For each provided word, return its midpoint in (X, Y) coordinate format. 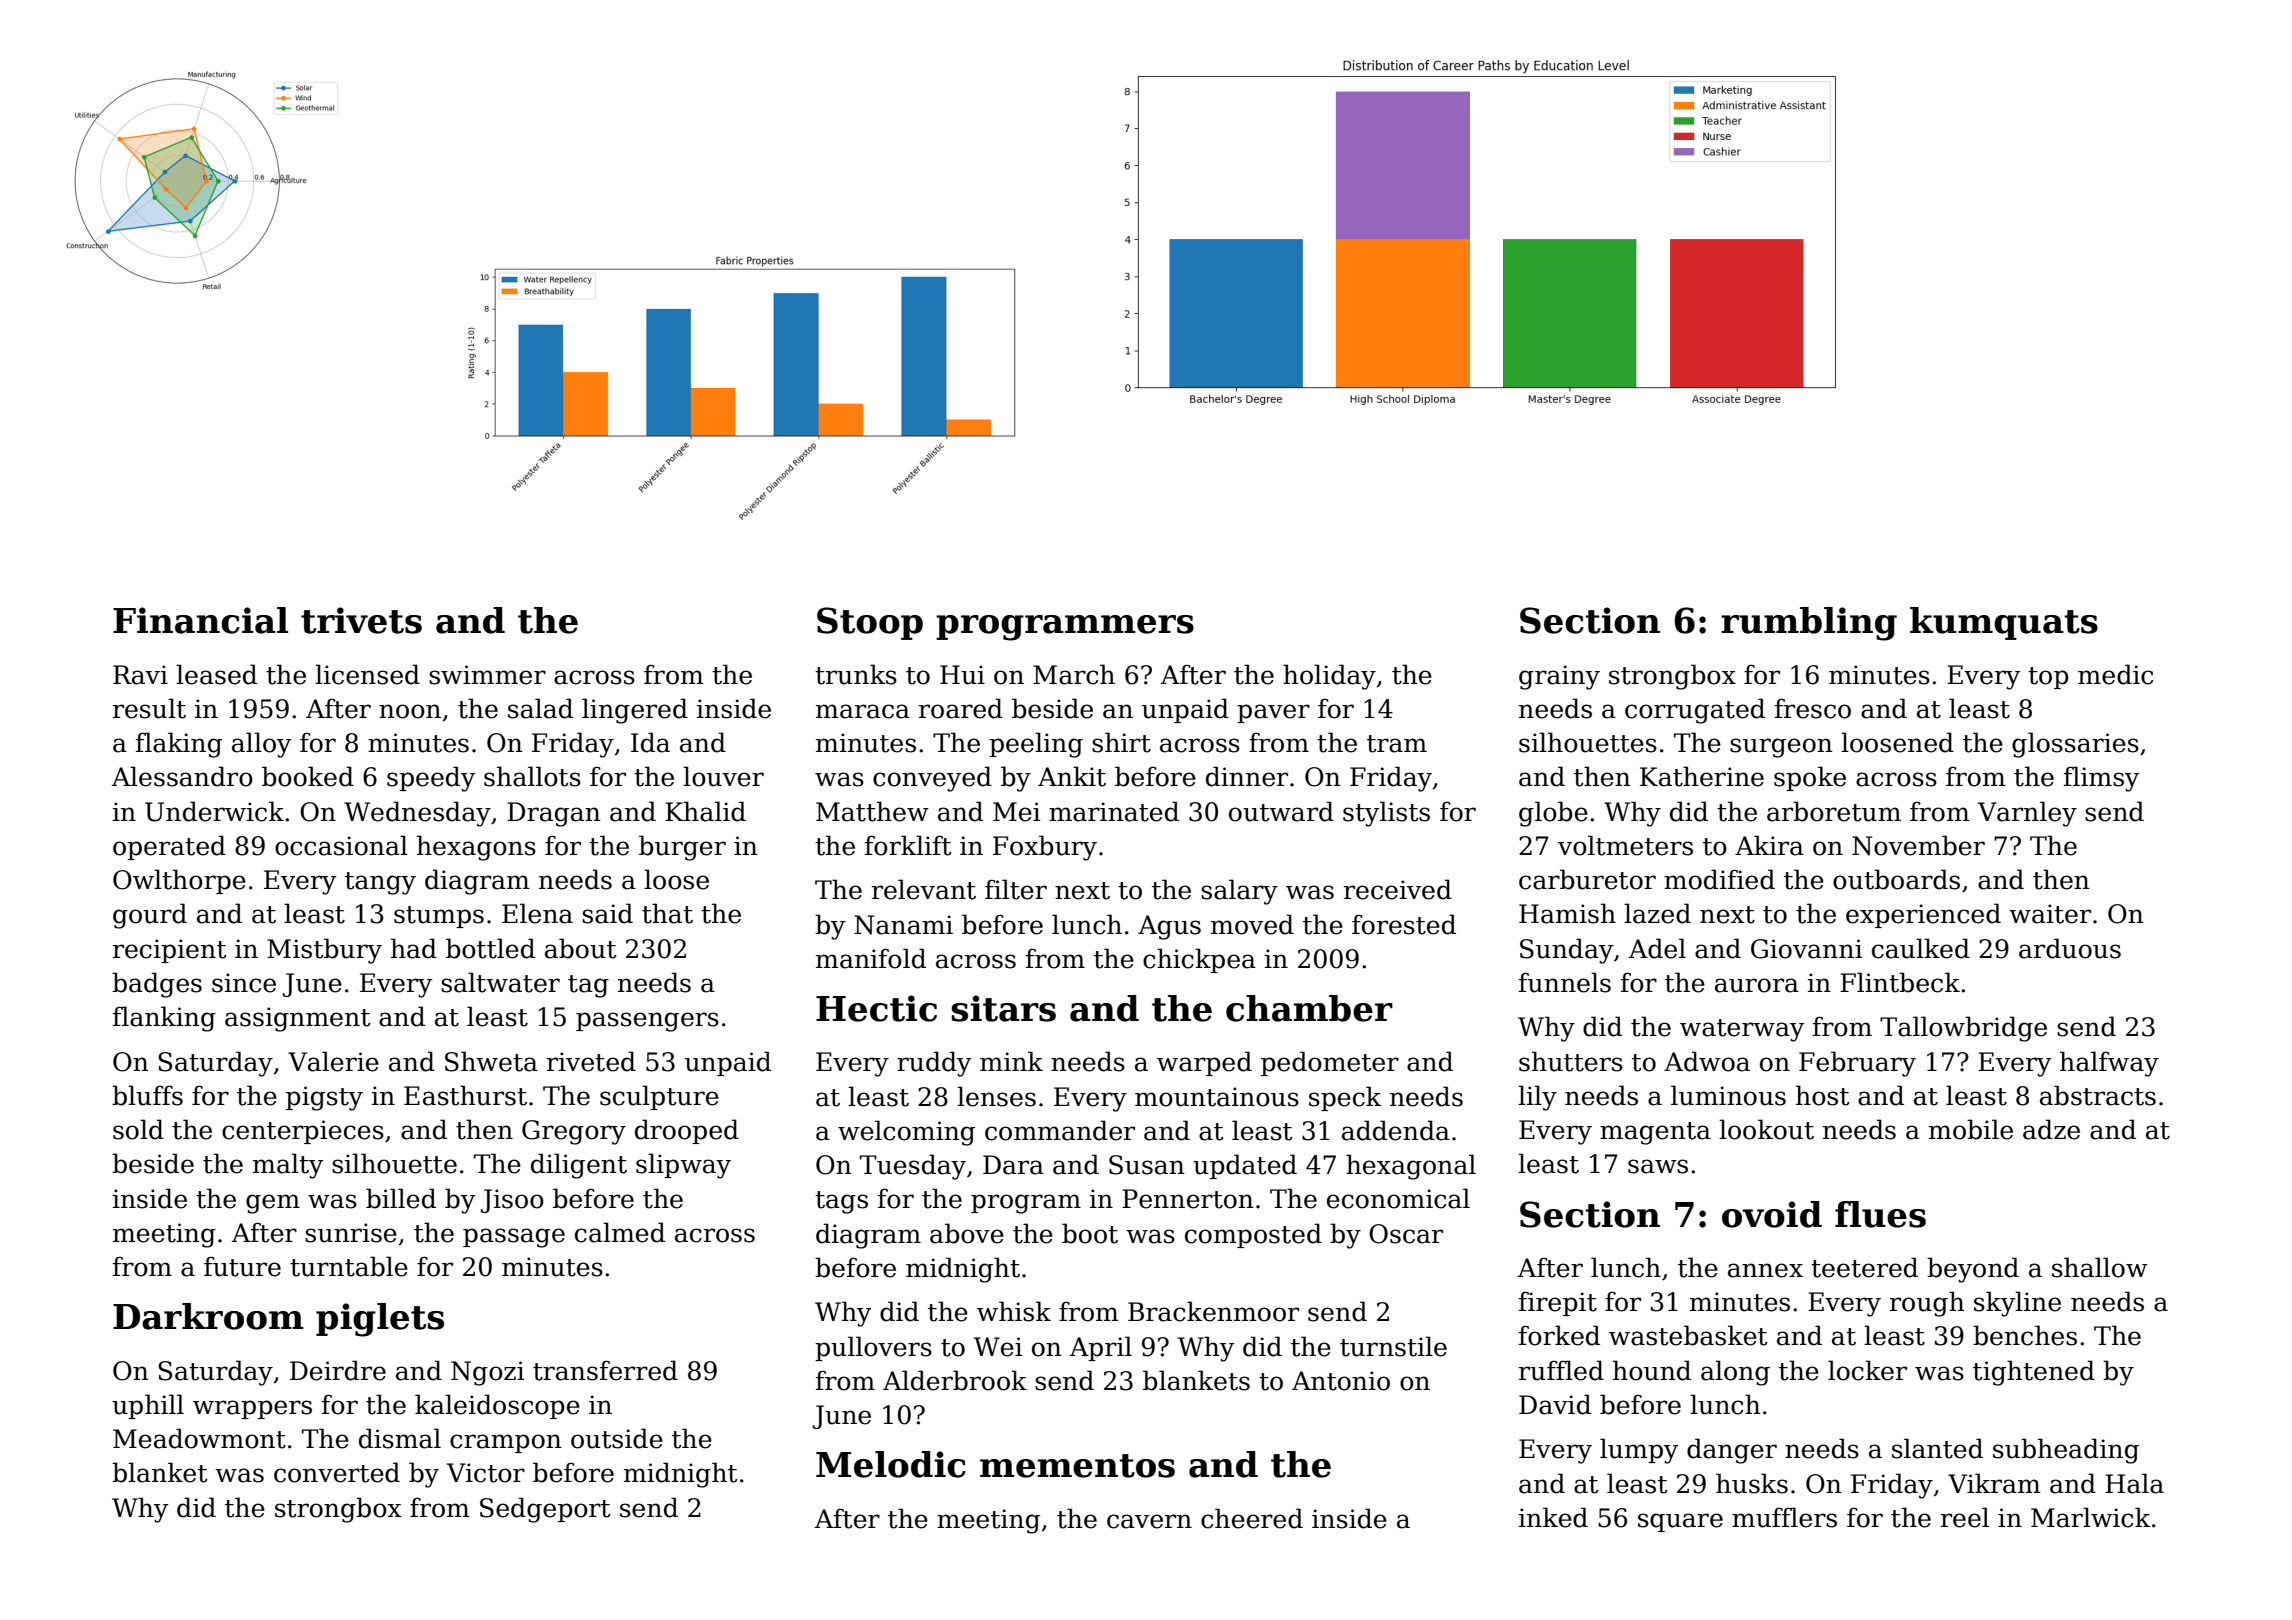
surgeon (1781, 748)
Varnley (2027, 814)
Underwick (214, 811)
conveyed (932, 779)
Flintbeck (1900, 982)
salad (540, 708)
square (1680, 1522)
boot (1090, 1233)
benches (2025, 1335)
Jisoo (512, 1201)
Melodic (891, 1464)
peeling (1036, 745)
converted (337, 1472)
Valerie (333, 1061)
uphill (148, 1406)
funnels (1565, 982)
